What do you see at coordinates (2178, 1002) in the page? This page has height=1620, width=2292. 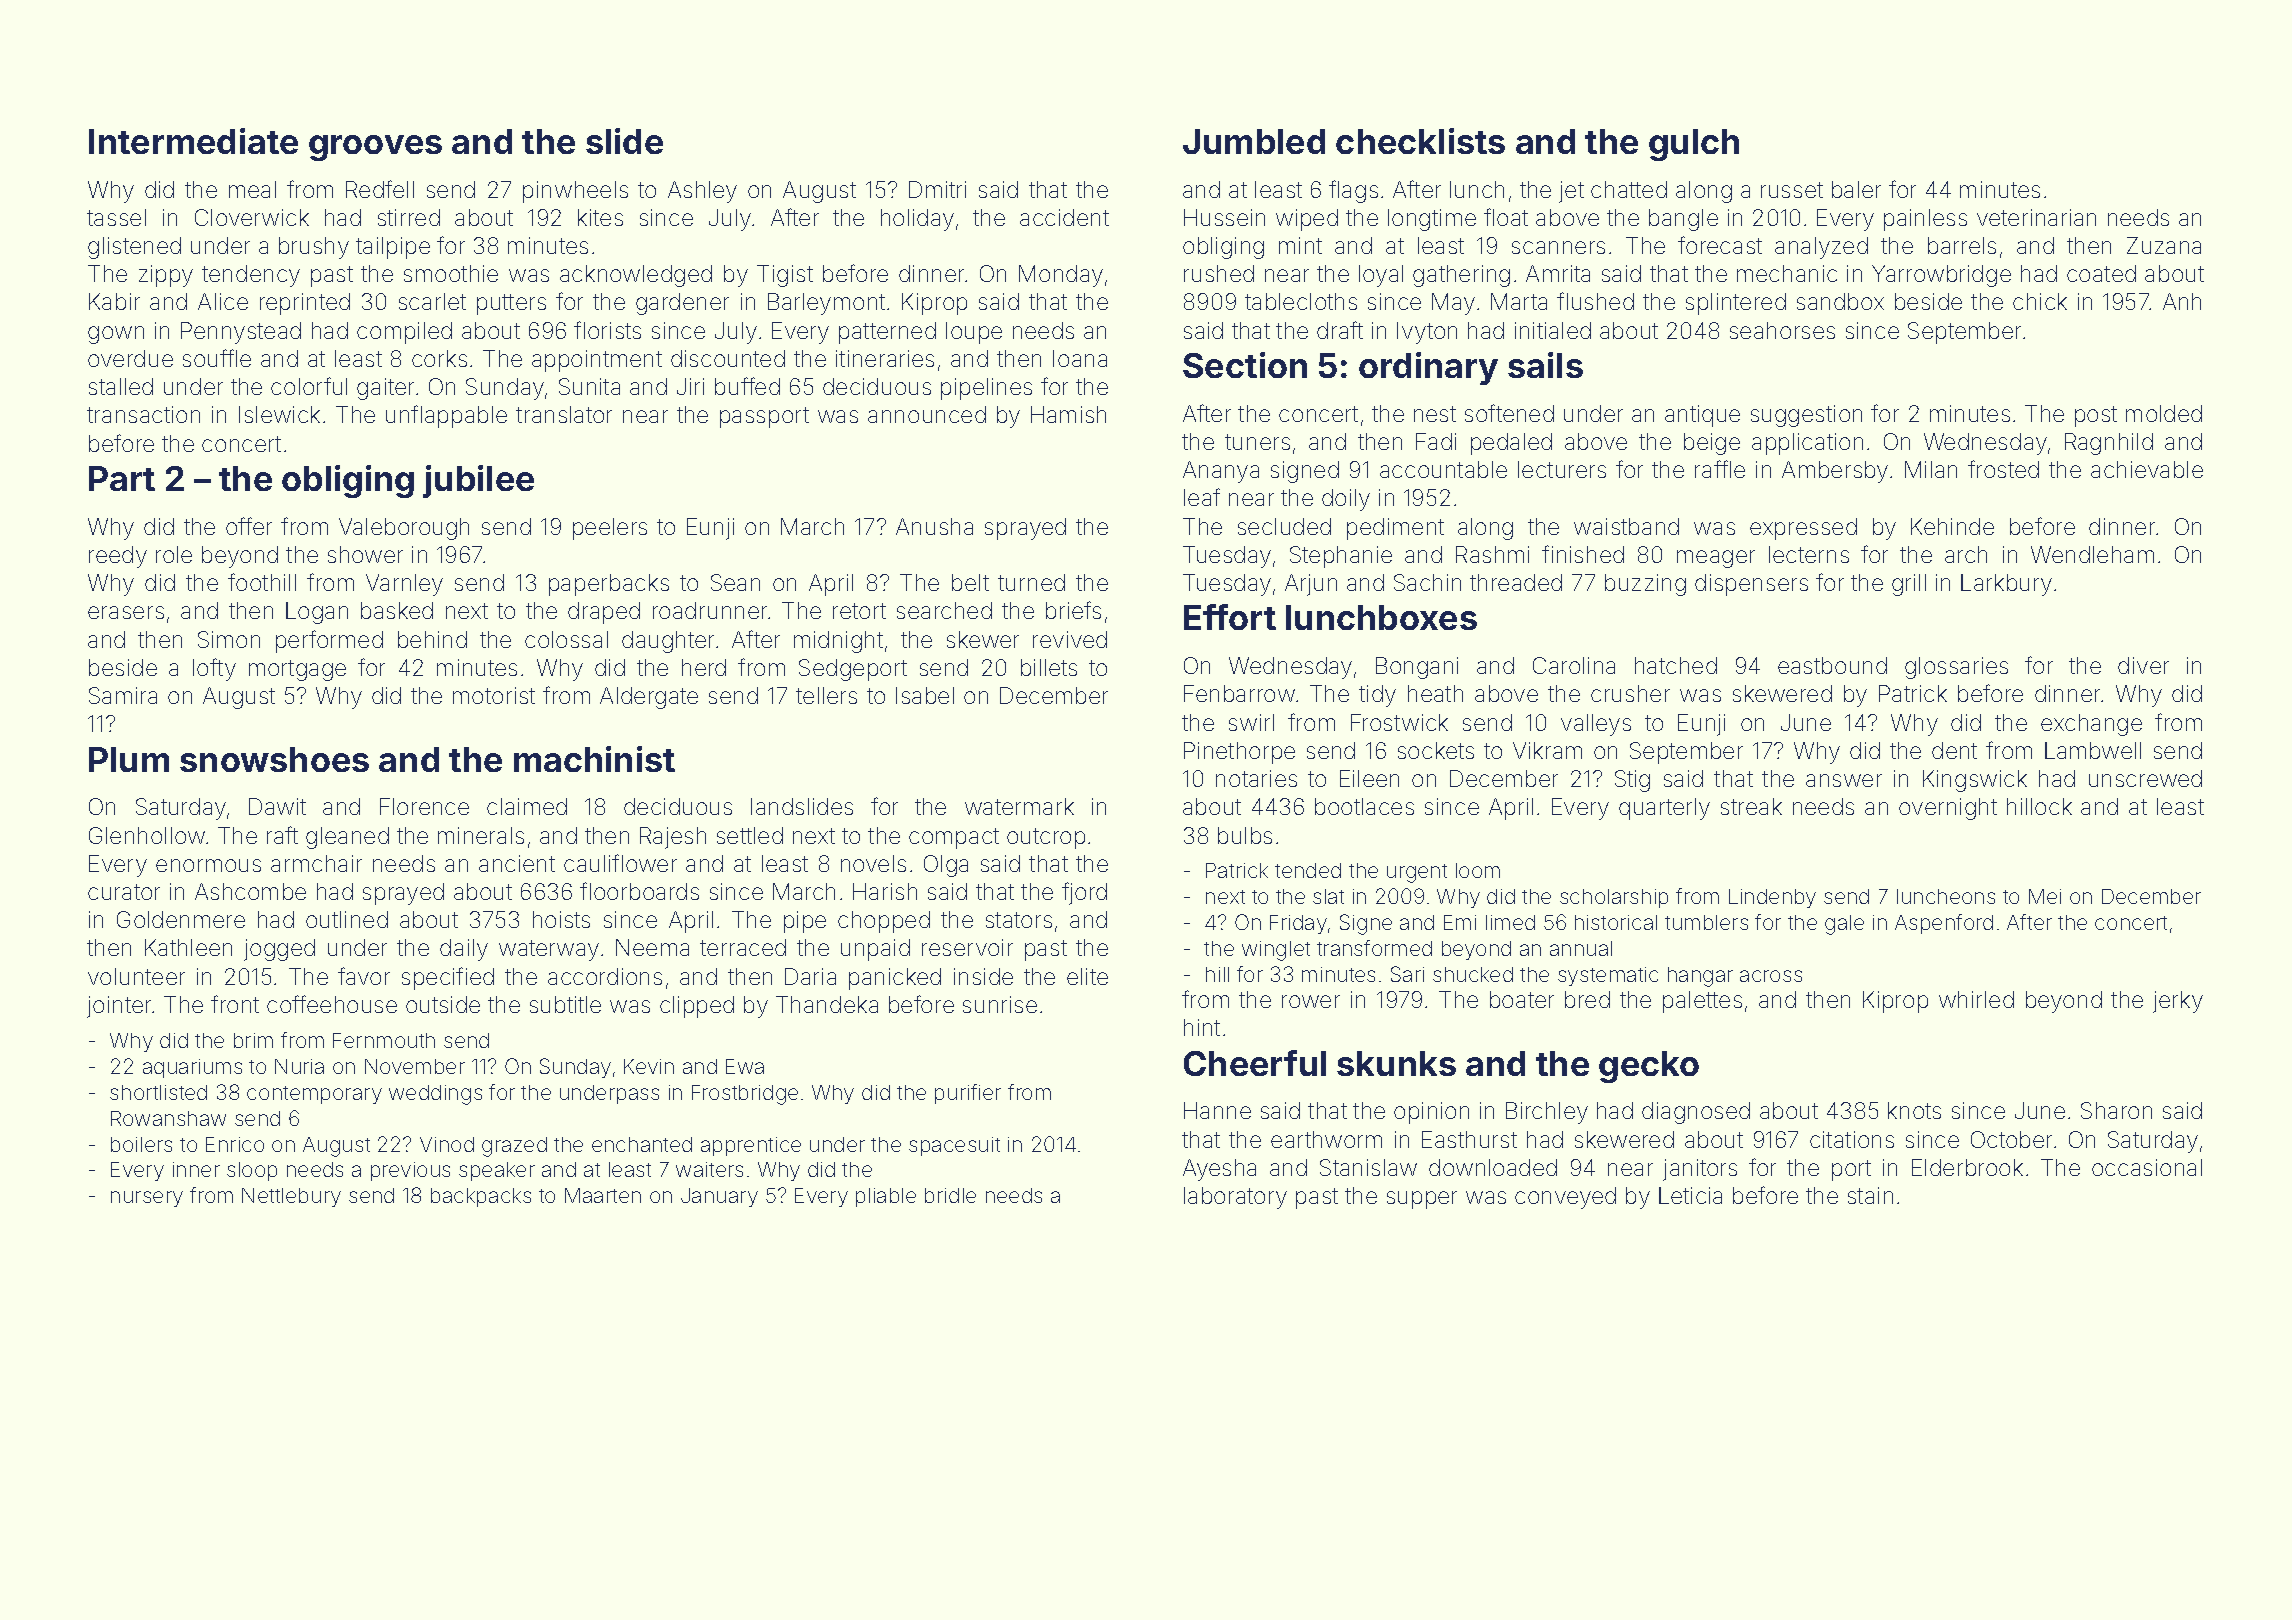 I see `jerky` at bounding box center [2178, 1002].
